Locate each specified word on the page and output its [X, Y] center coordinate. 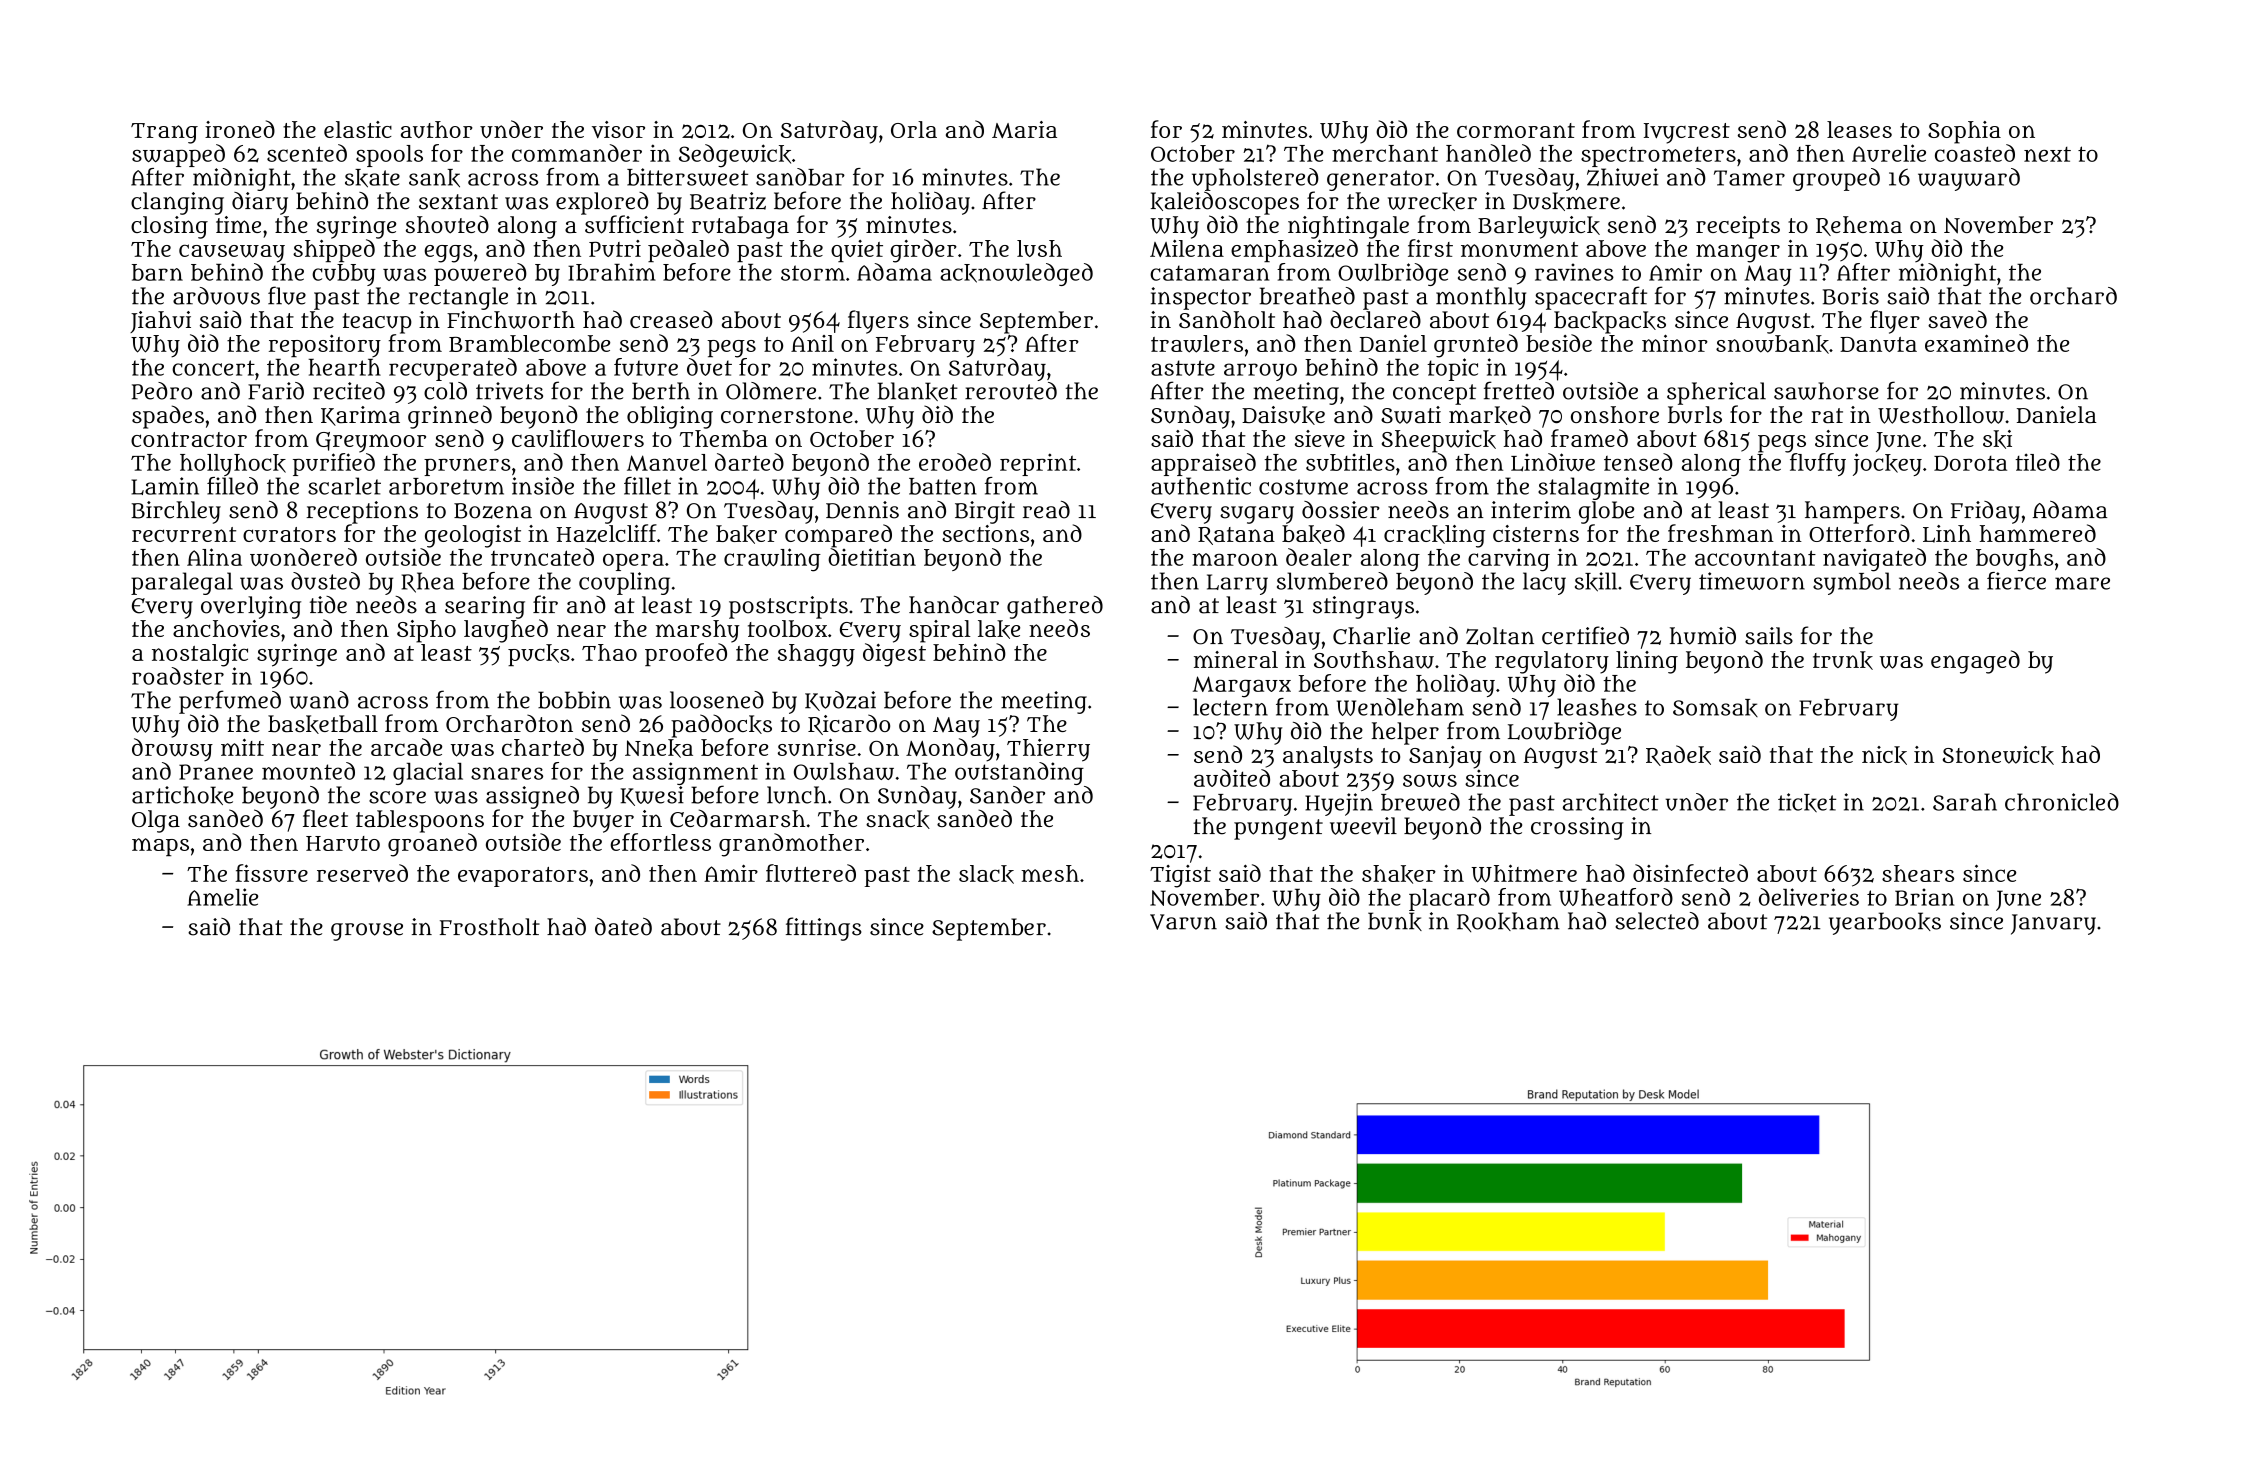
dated [623, 927]
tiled [2037, 462]
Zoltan [1500, 636]
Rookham [1508, 922]
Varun [1183, 922]
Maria [1024, 129]
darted [749, 462]
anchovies [226, 628]
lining [1647, 662]
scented [307, 153]
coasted [1975, 153]
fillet [647, 486]
